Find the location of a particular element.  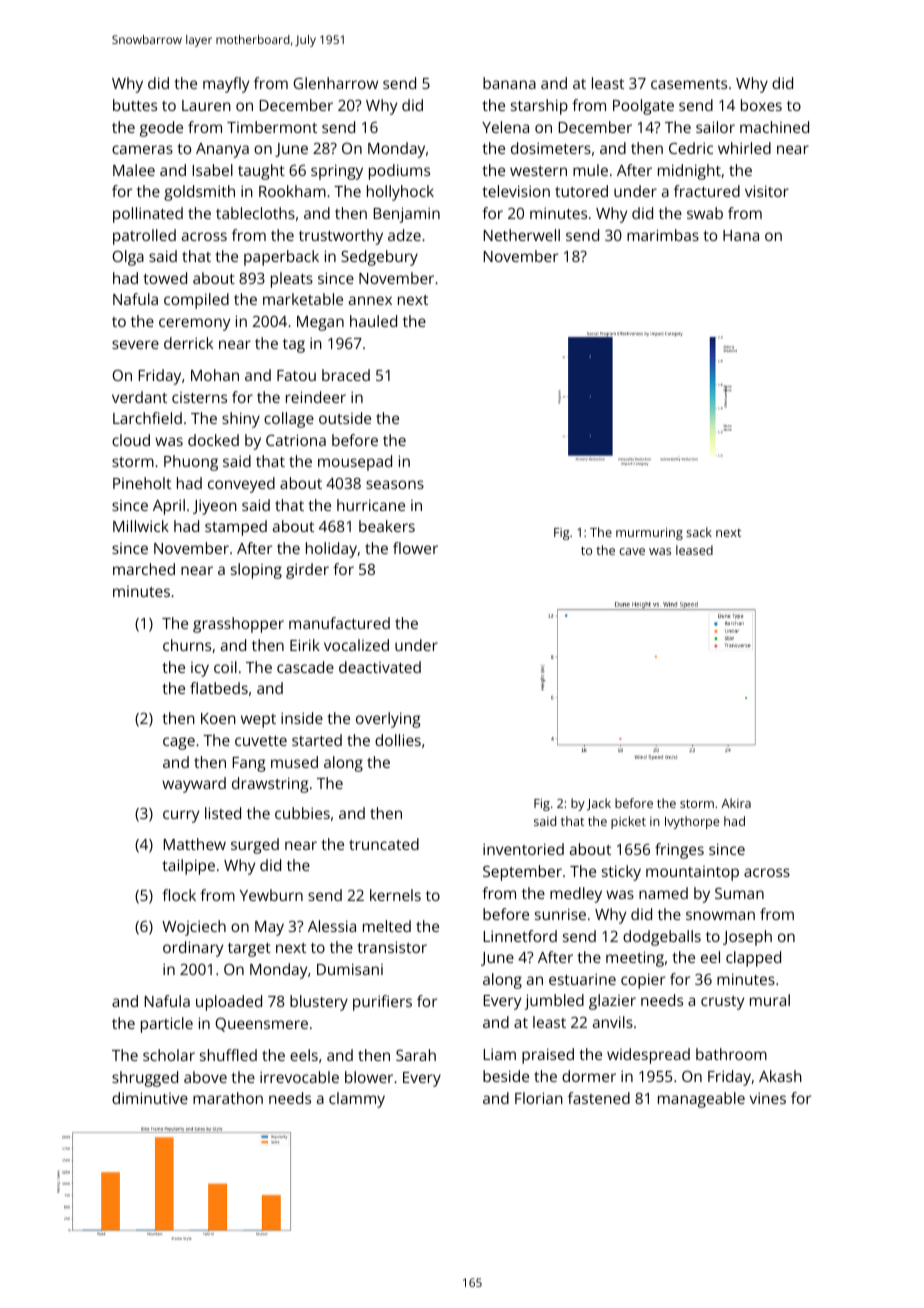

banana is located at coordinates (509, 83).
